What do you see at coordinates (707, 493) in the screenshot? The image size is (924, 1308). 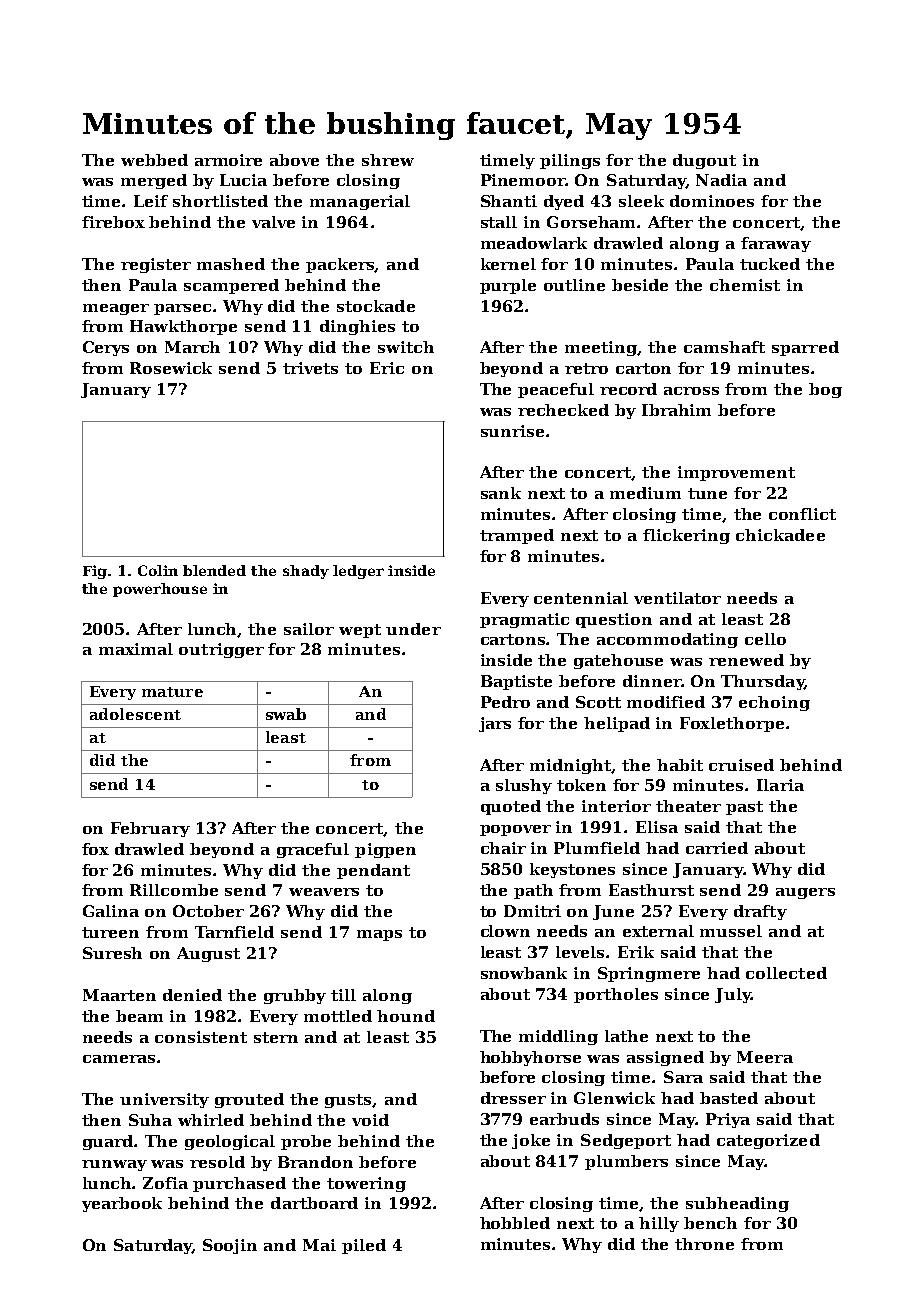 I see `tune` at bounding box center [707, 493].
